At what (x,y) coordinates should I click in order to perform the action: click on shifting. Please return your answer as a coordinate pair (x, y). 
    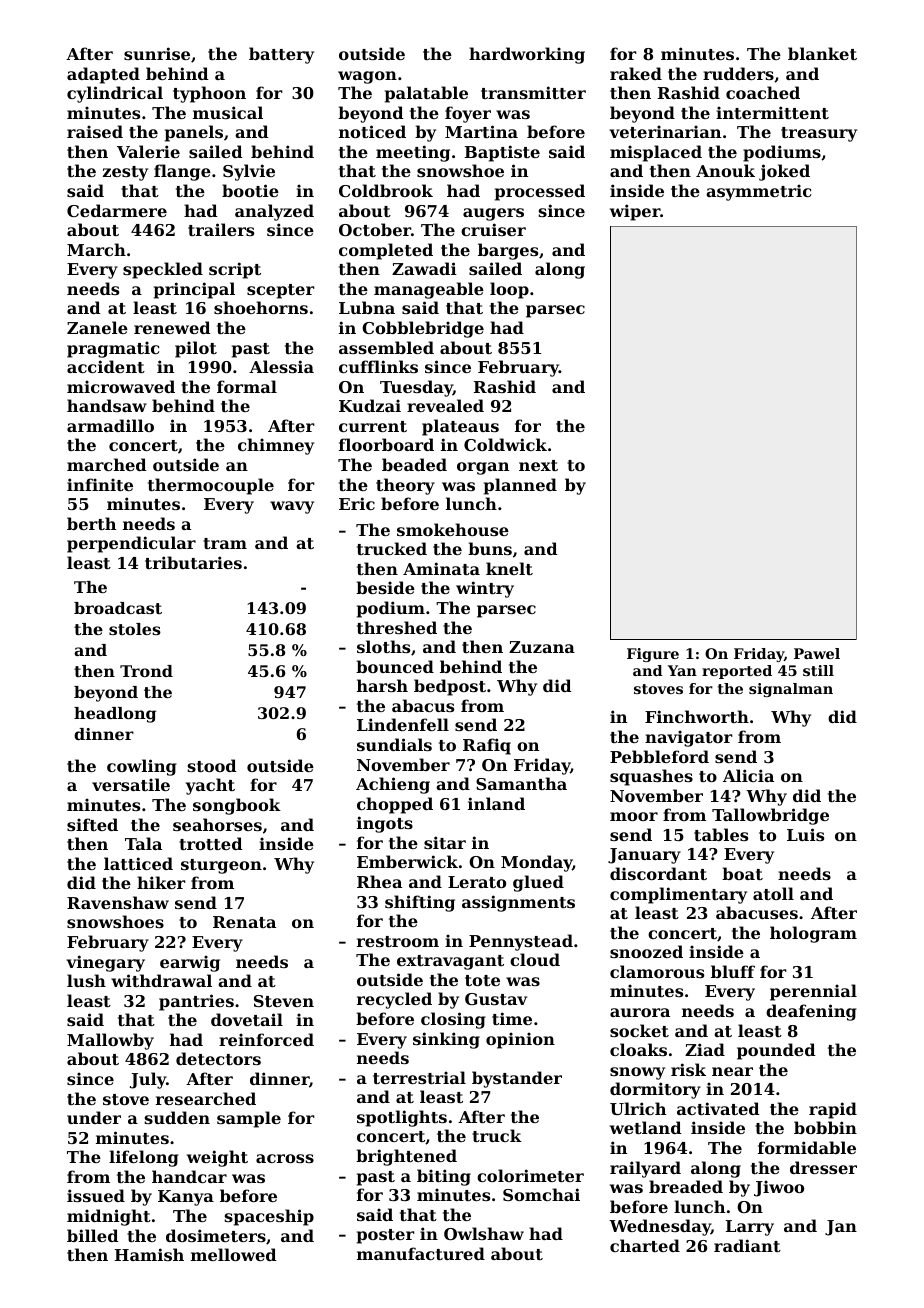
    Looking at the image, I should click on (420, 903).
